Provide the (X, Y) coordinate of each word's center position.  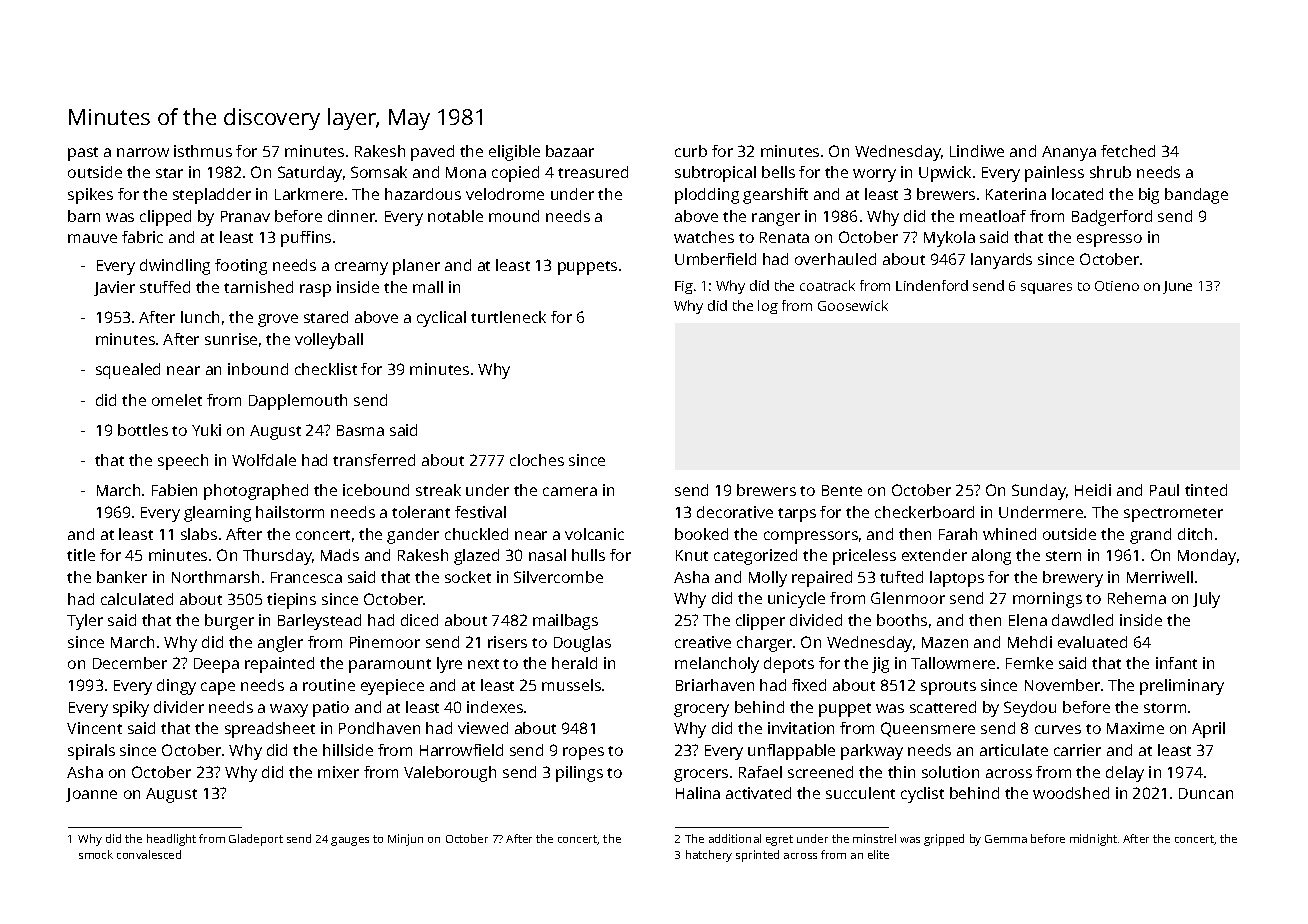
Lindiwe (977, 151)
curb (691, 151)
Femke (1029, 663)
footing (241, 267)
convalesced (149, 854)
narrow (143, 152)
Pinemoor (385, 642)
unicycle (796, 600)
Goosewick (853, 305)
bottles (143, 430)
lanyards (1001, 261)
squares (1046, 288)
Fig (684, 287)
